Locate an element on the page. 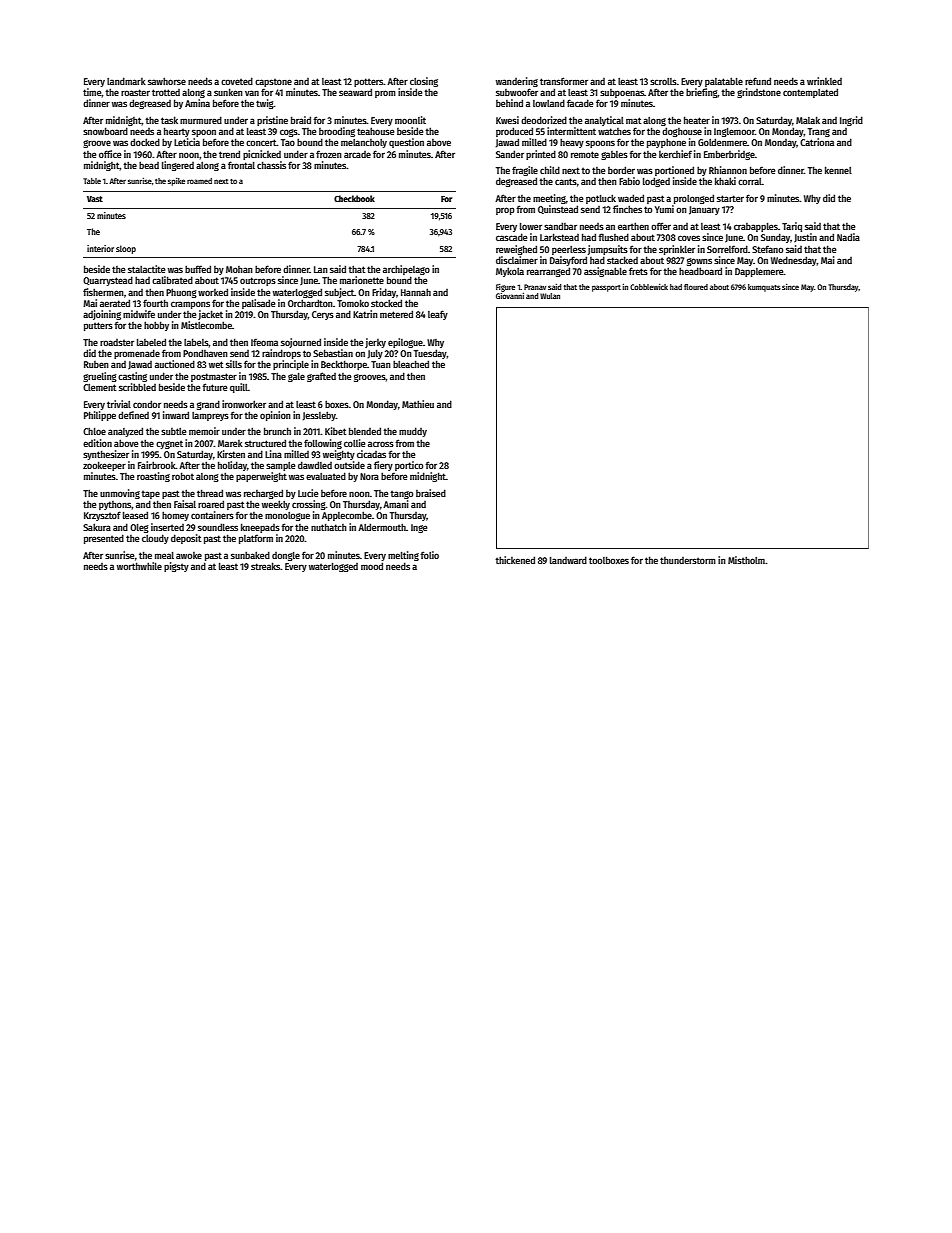 This image has width=952, height=1233. Mistlecombe is located at coordinates (206, 325).
